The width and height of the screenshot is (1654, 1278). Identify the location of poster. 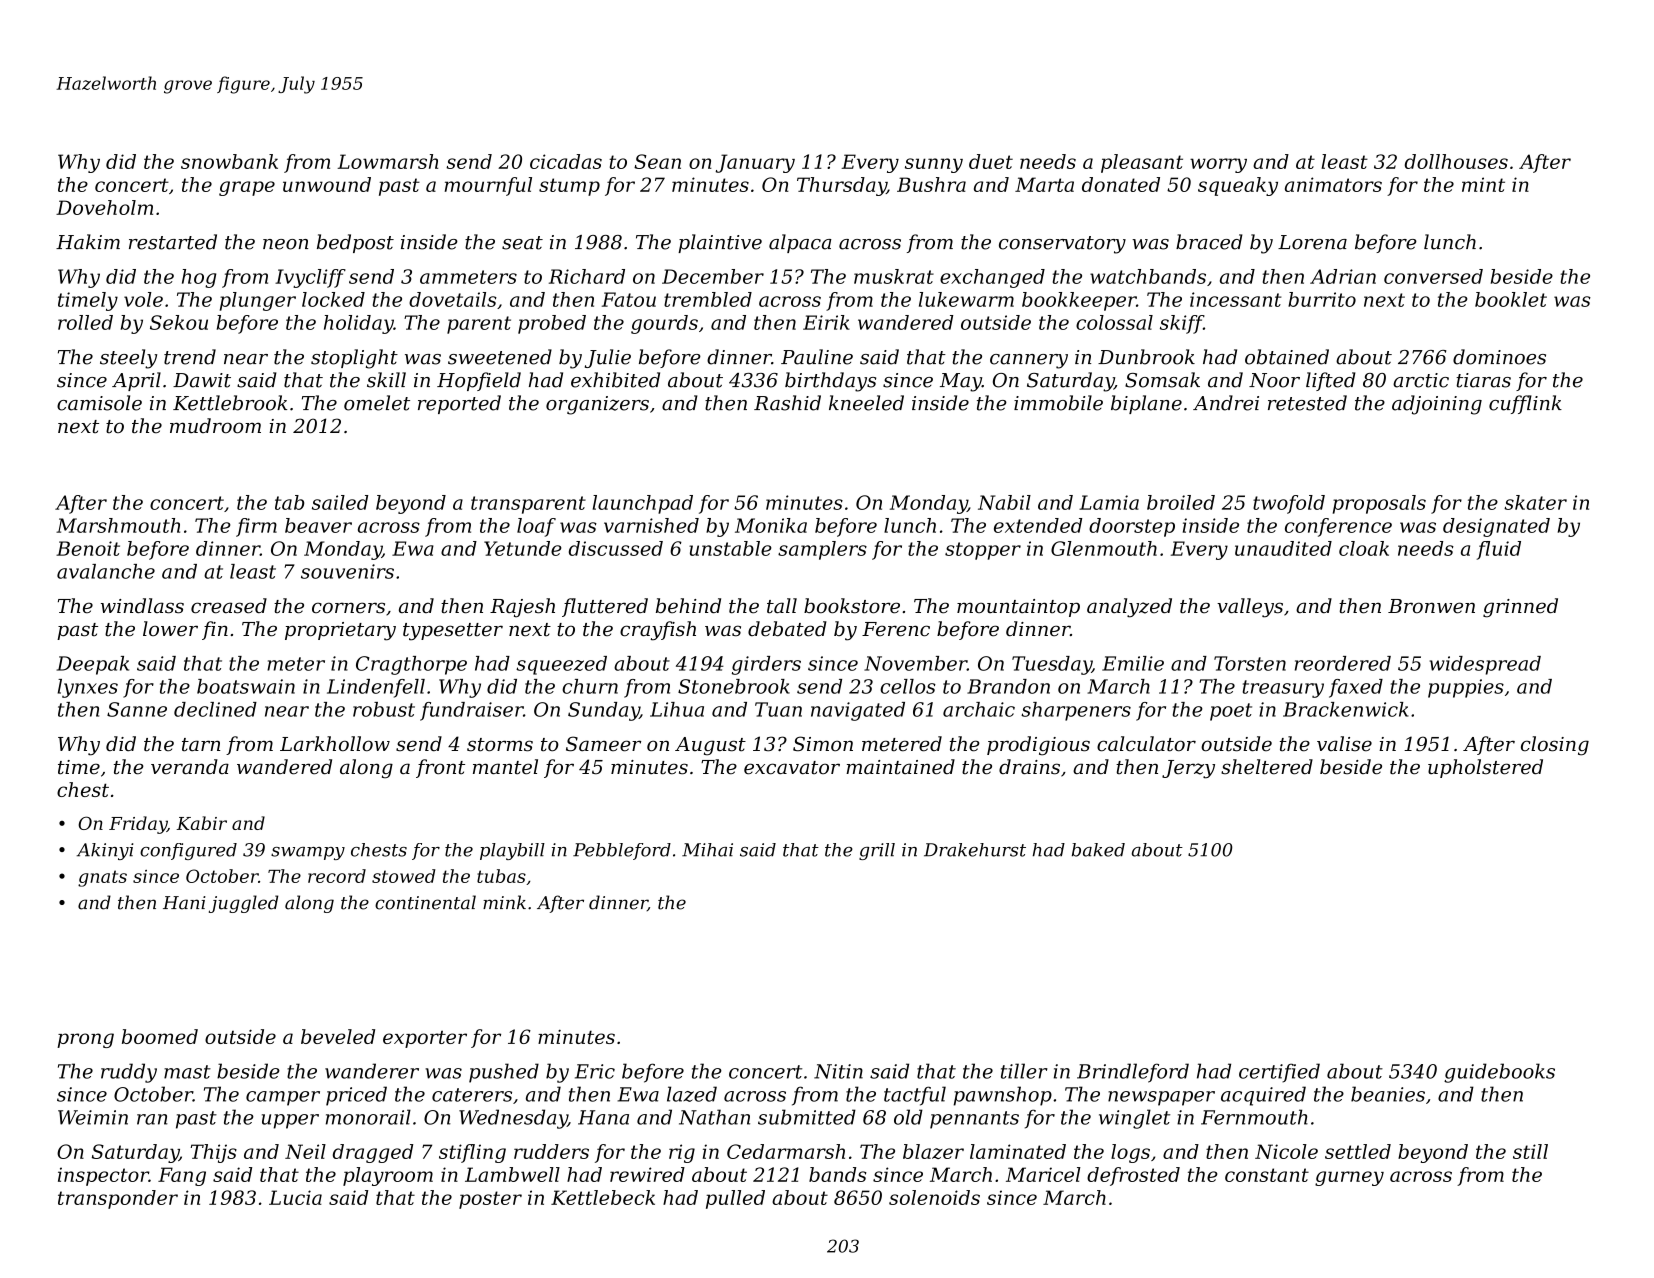
(490, 1200).
